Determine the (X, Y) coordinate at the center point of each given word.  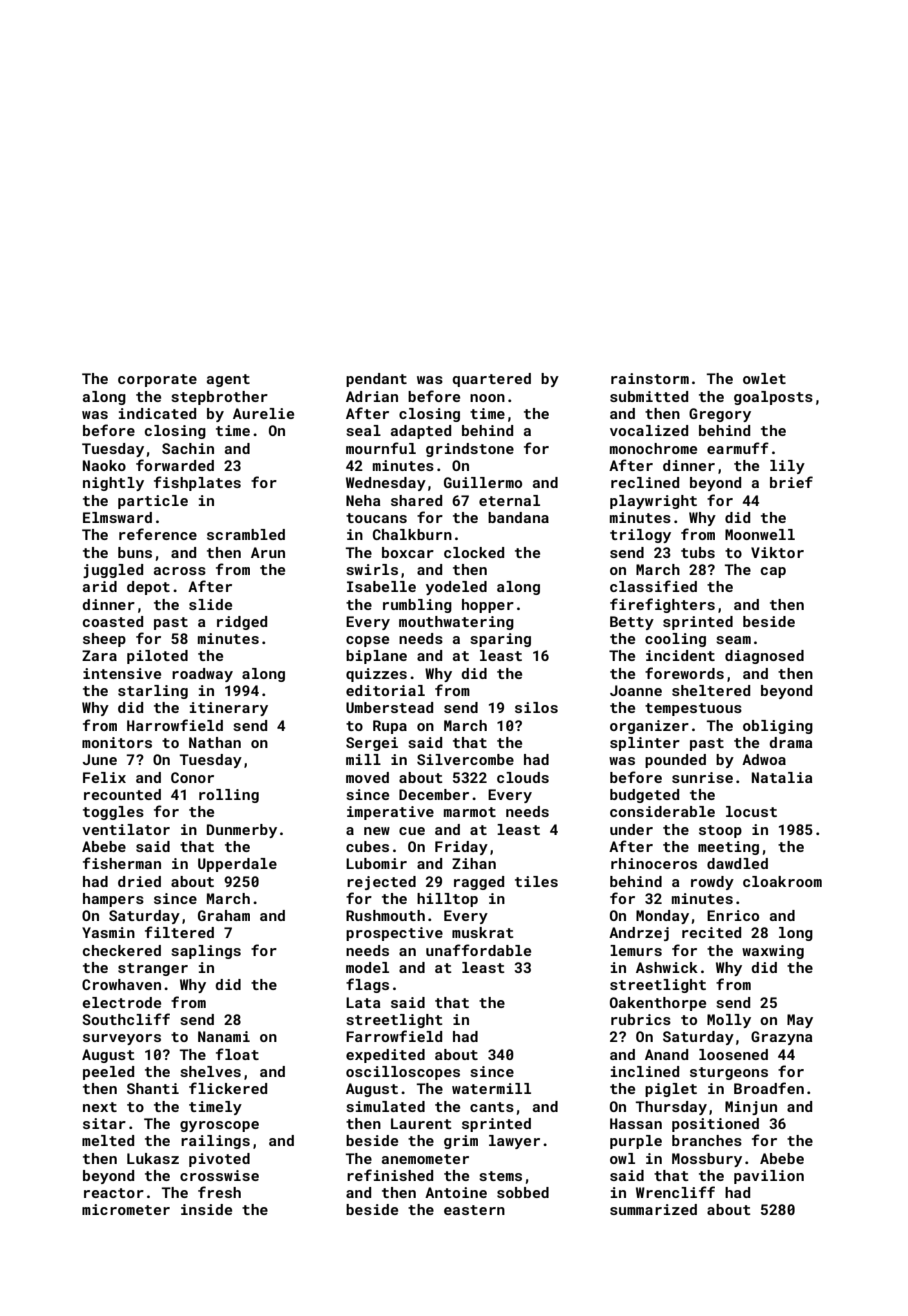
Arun (268, 552)
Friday (461, 848)
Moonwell (760, 534)
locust (751, 811)
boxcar (408, 552)
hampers (113, 900)
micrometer (126, 1209)
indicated (157, 413)
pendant (376, 380)
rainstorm (650, 378)
